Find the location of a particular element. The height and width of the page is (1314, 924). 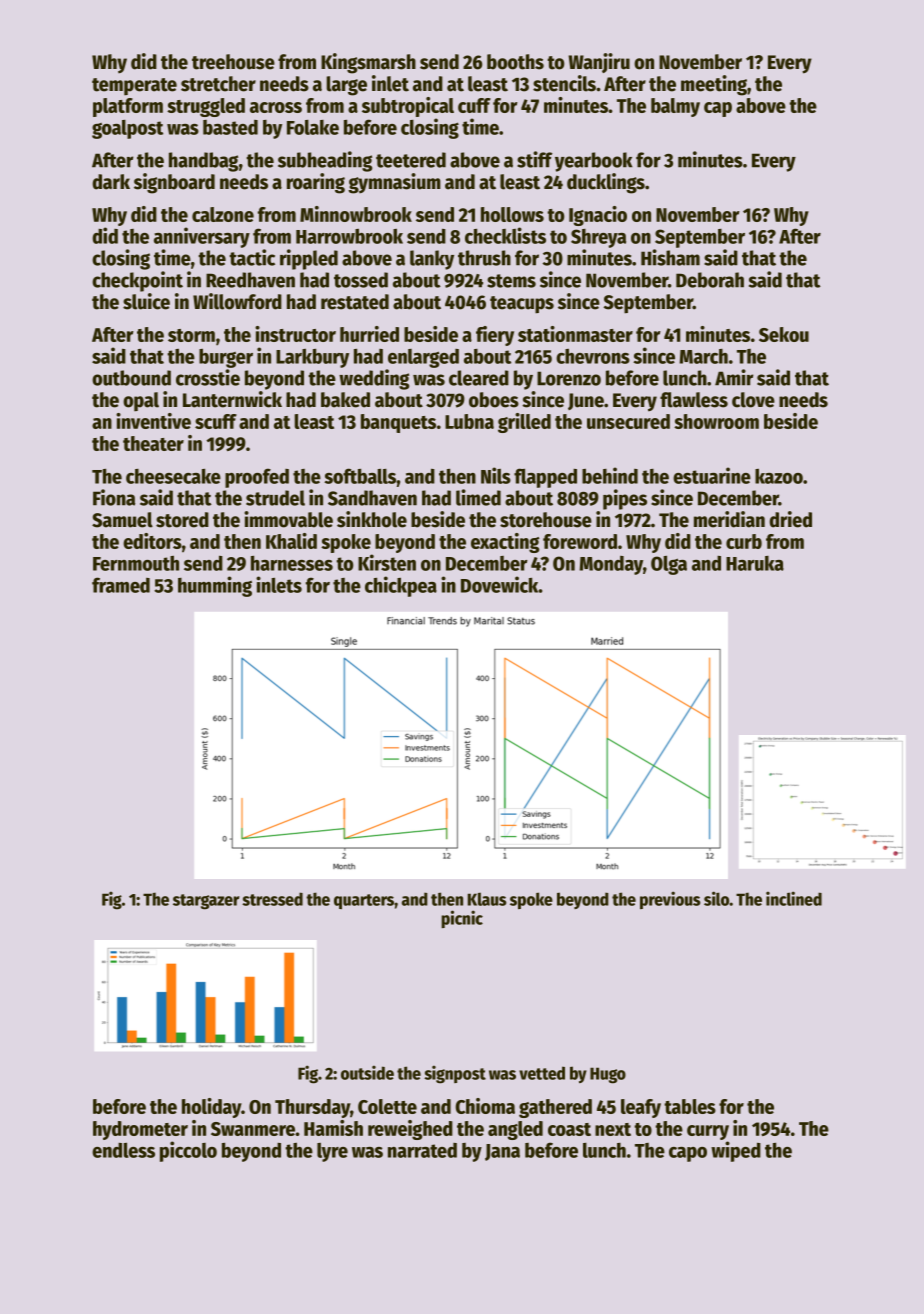

humming is located at coordinates (215, 586).
